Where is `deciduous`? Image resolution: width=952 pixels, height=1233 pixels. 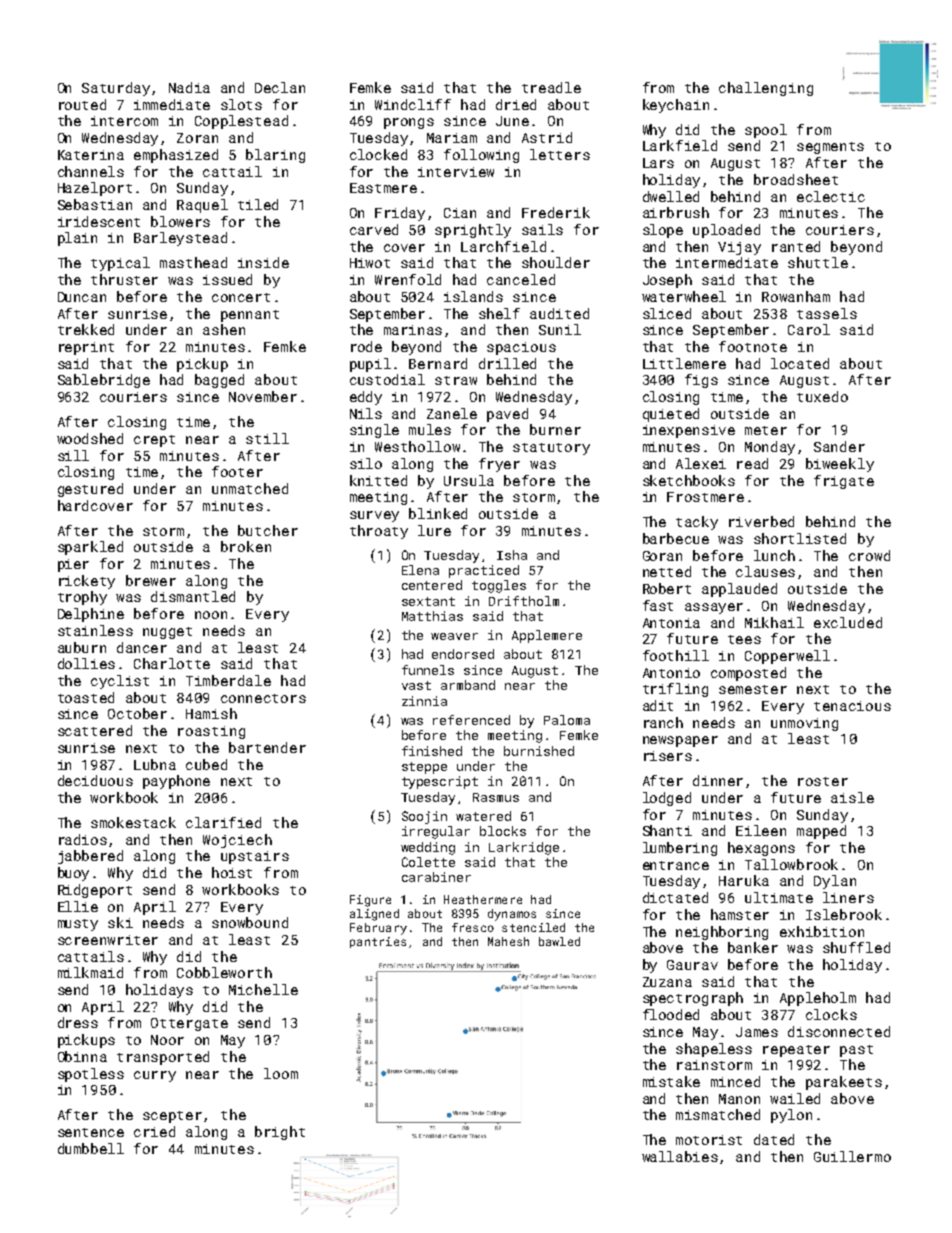 deciduous is located at coordinates (95, 780).
